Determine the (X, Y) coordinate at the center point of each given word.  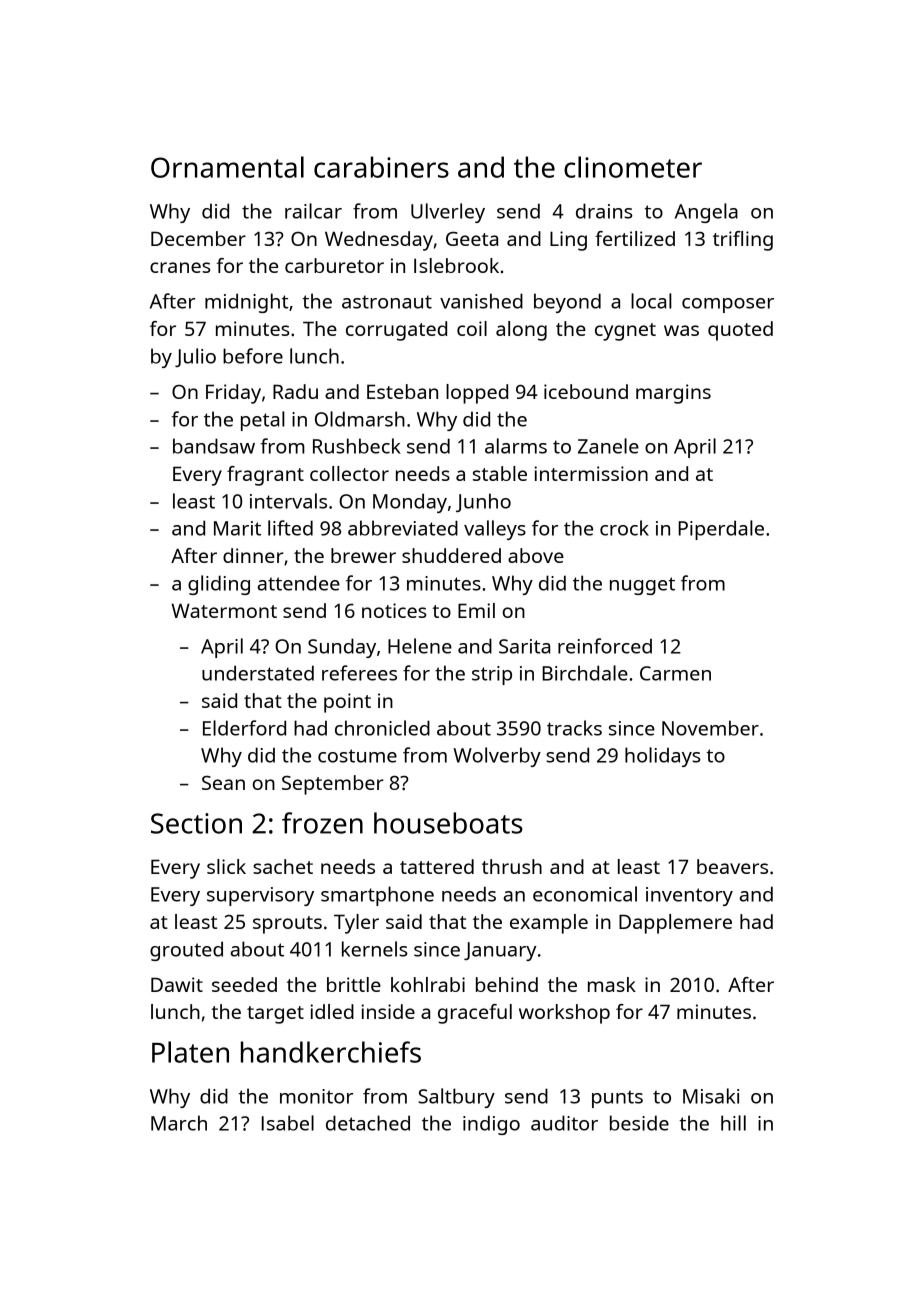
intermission (591, 473)
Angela (706, 213)
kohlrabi (428, 984)
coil (472, 328)
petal (263, 421)
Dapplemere (675, 924)
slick (226, 866)
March (179, 1123)
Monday (410, 503)
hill (733, 1123)
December (198, 238)
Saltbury (456, 1098)
